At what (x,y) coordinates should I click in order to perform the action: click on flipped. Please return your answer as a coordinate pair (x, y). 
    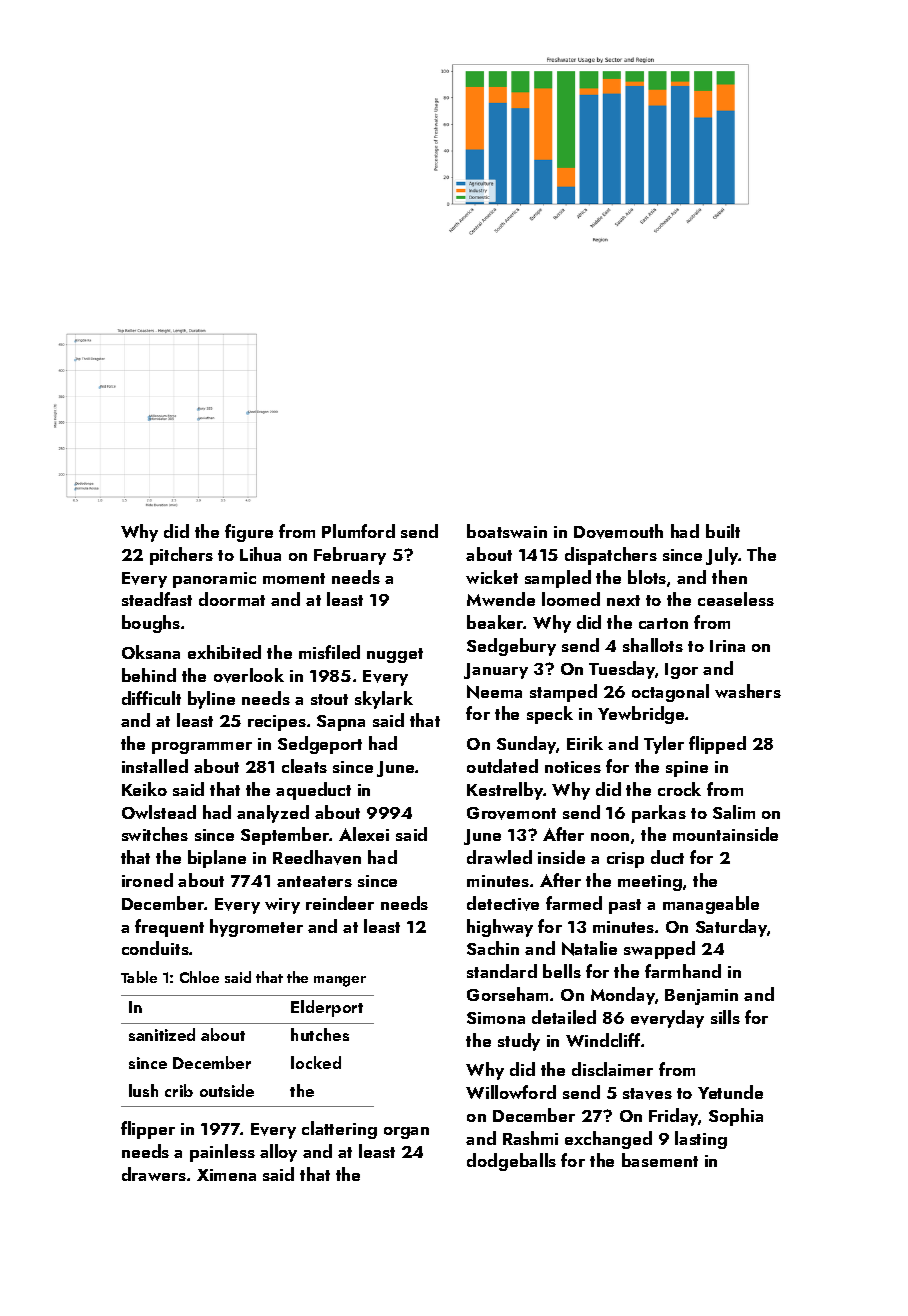
    Looking at the image, I should click on (717, 745).
